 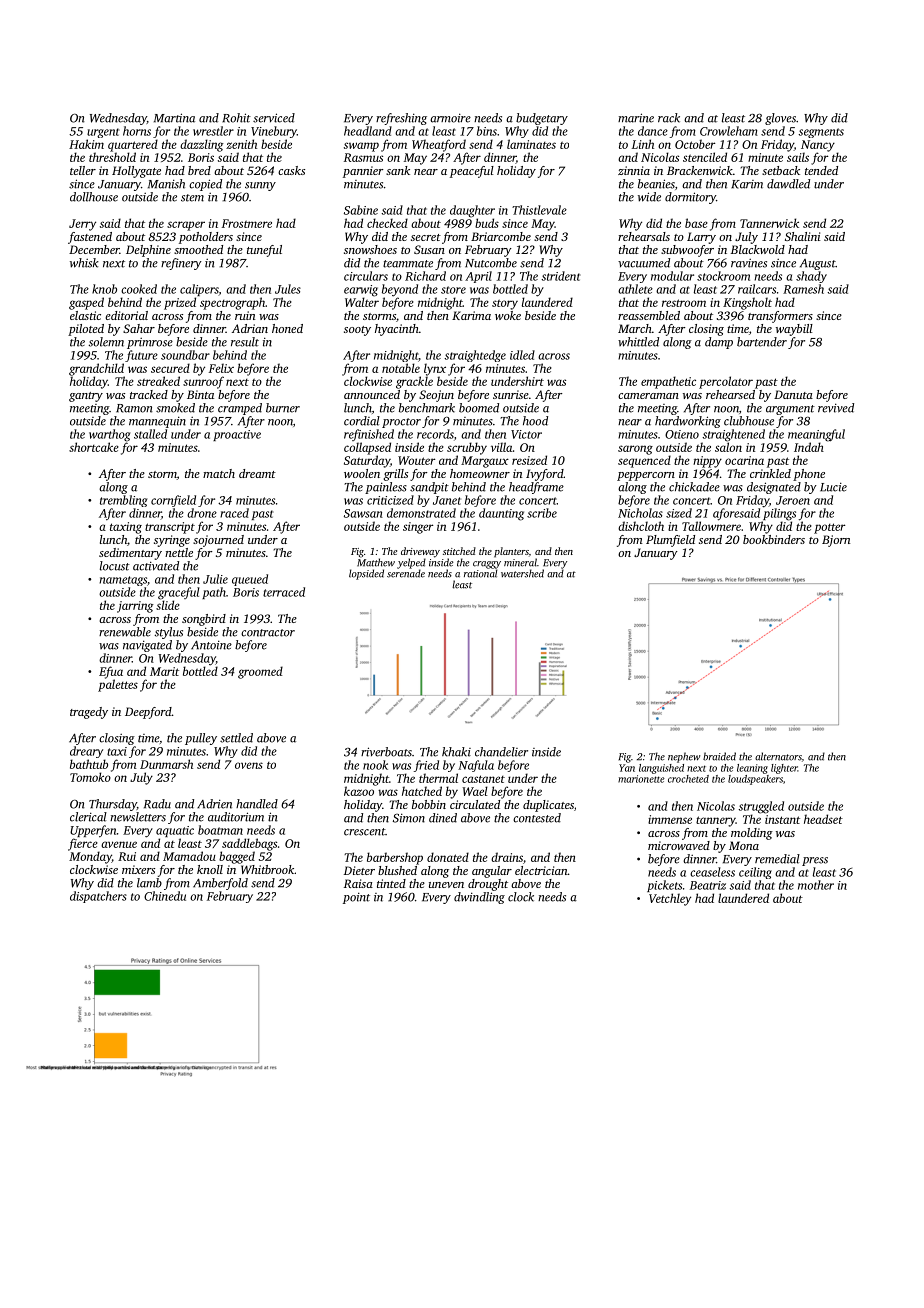 I want to click on cordial, so click(x=362, y=421).
